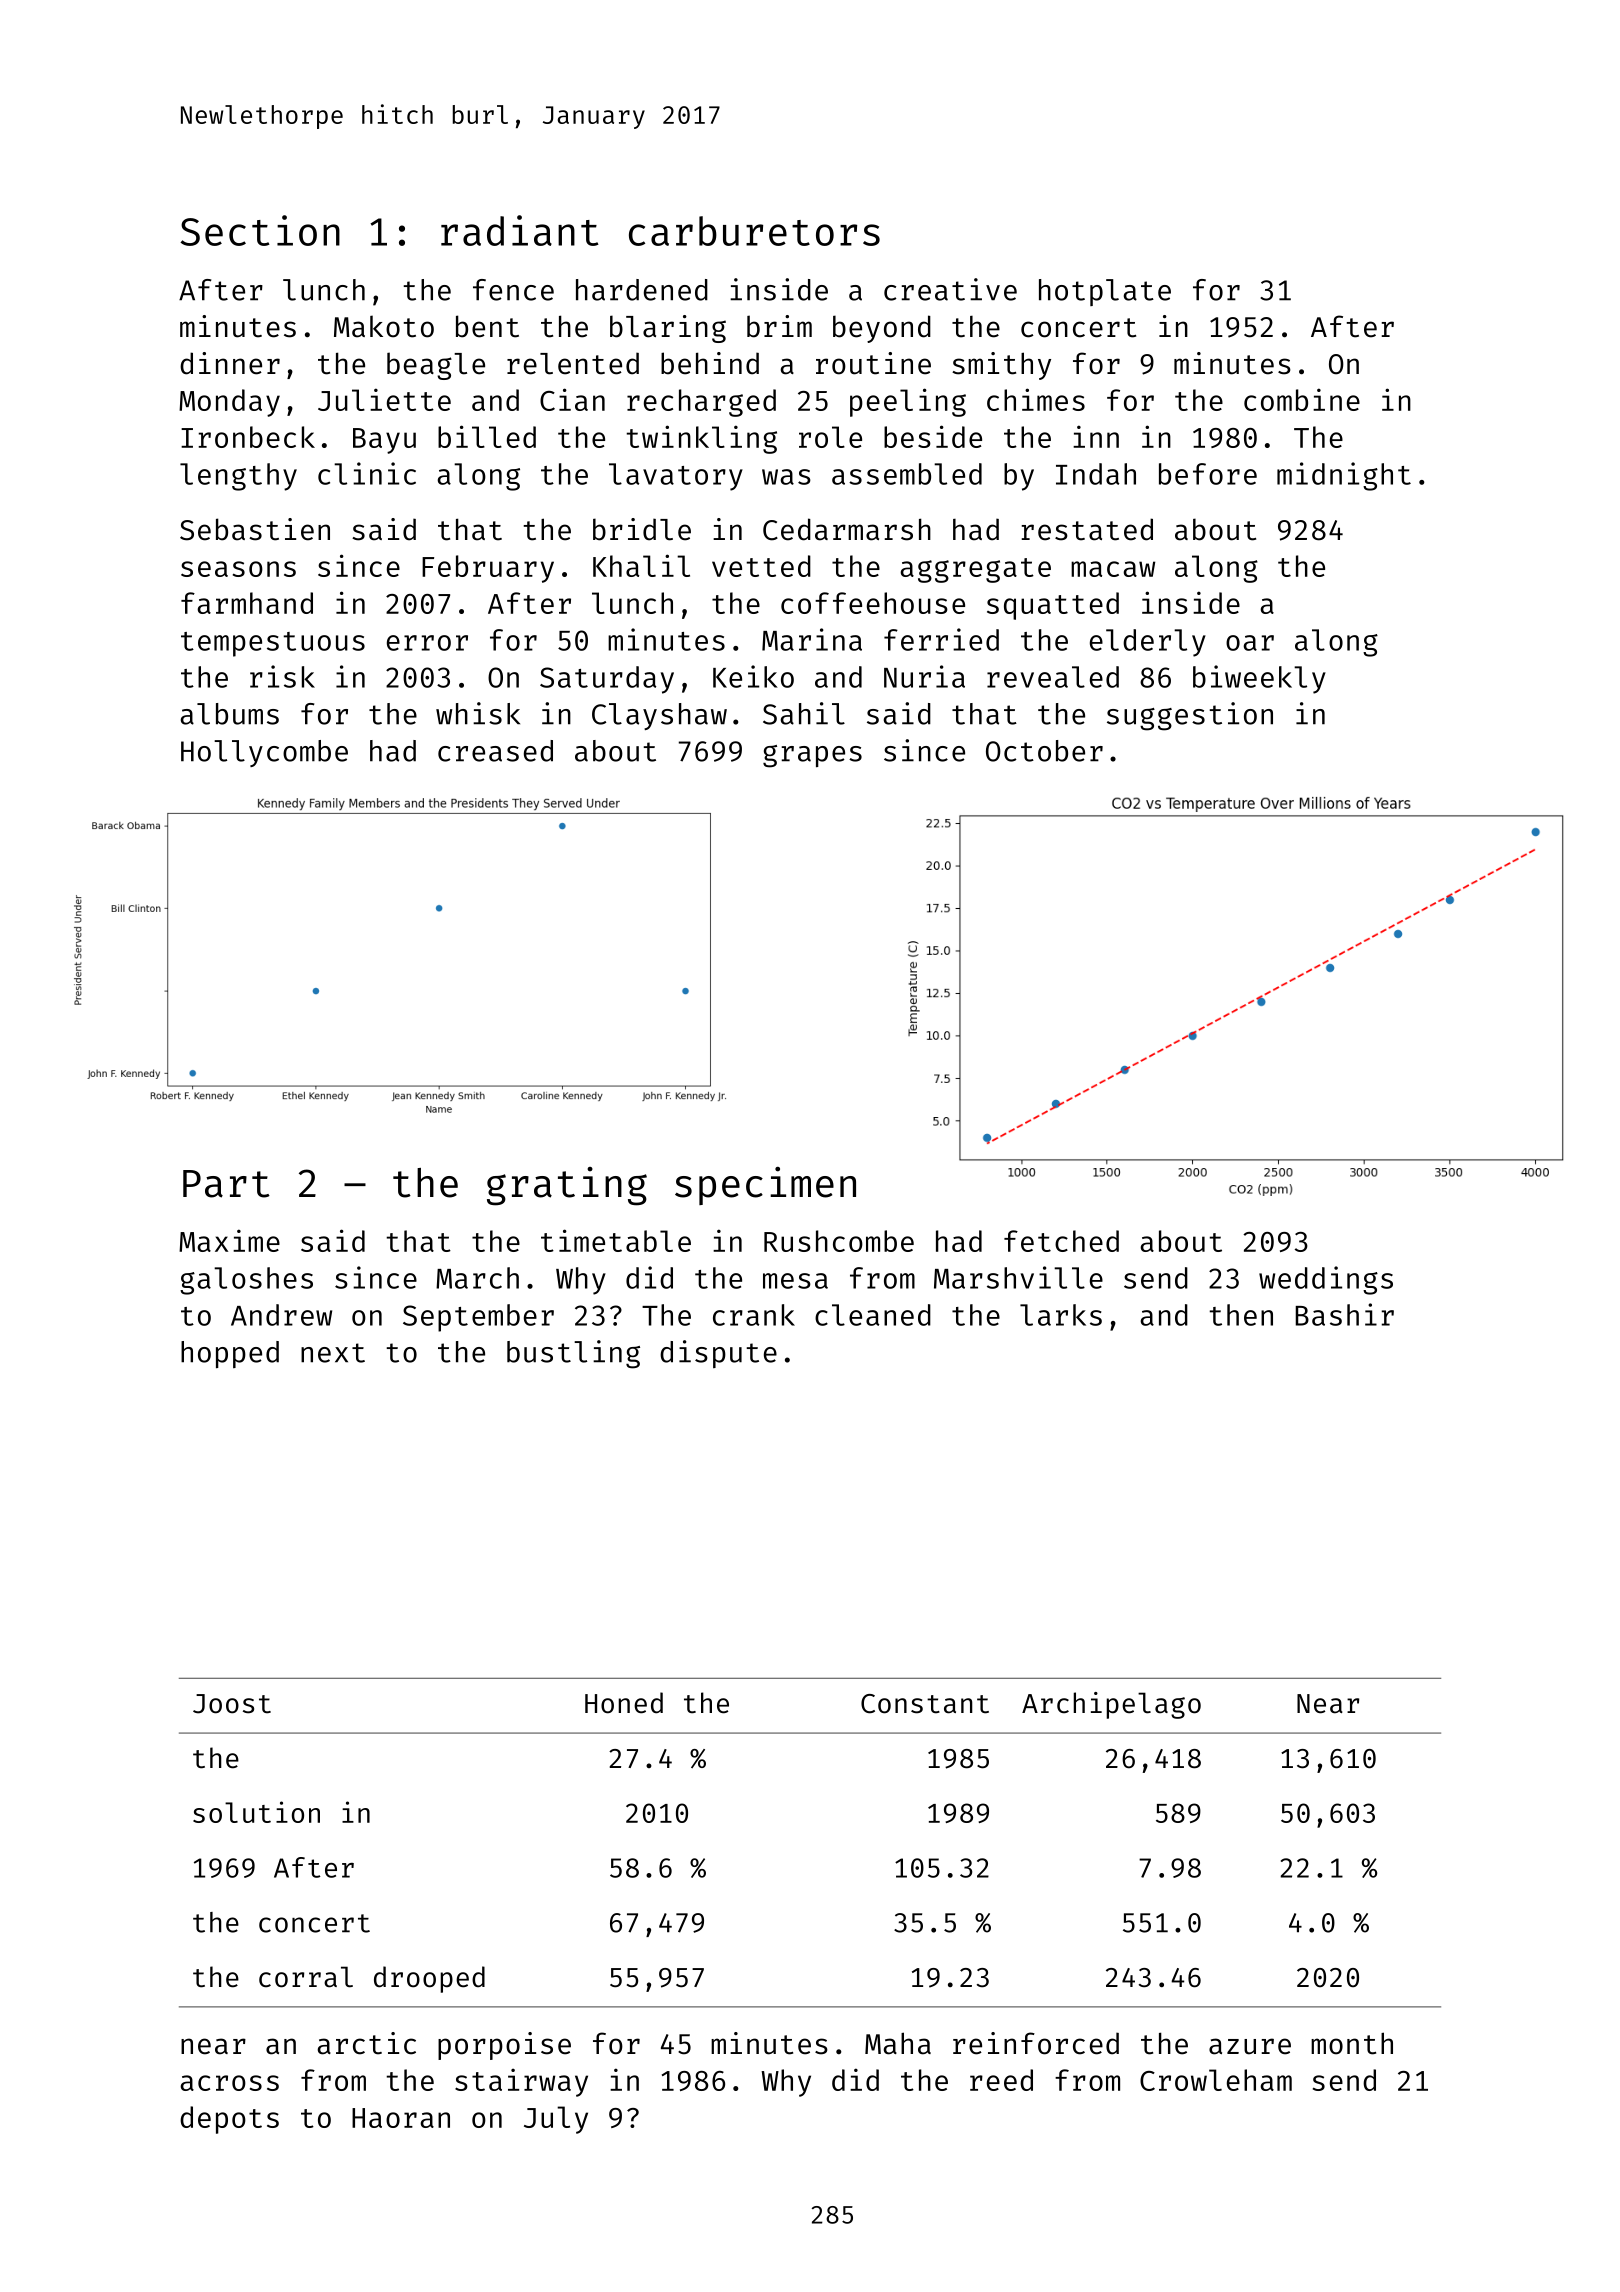  What do you see at coordinates (1105, 292) in the page?
I see `hotplate` at bounding box center [1105, 292].
